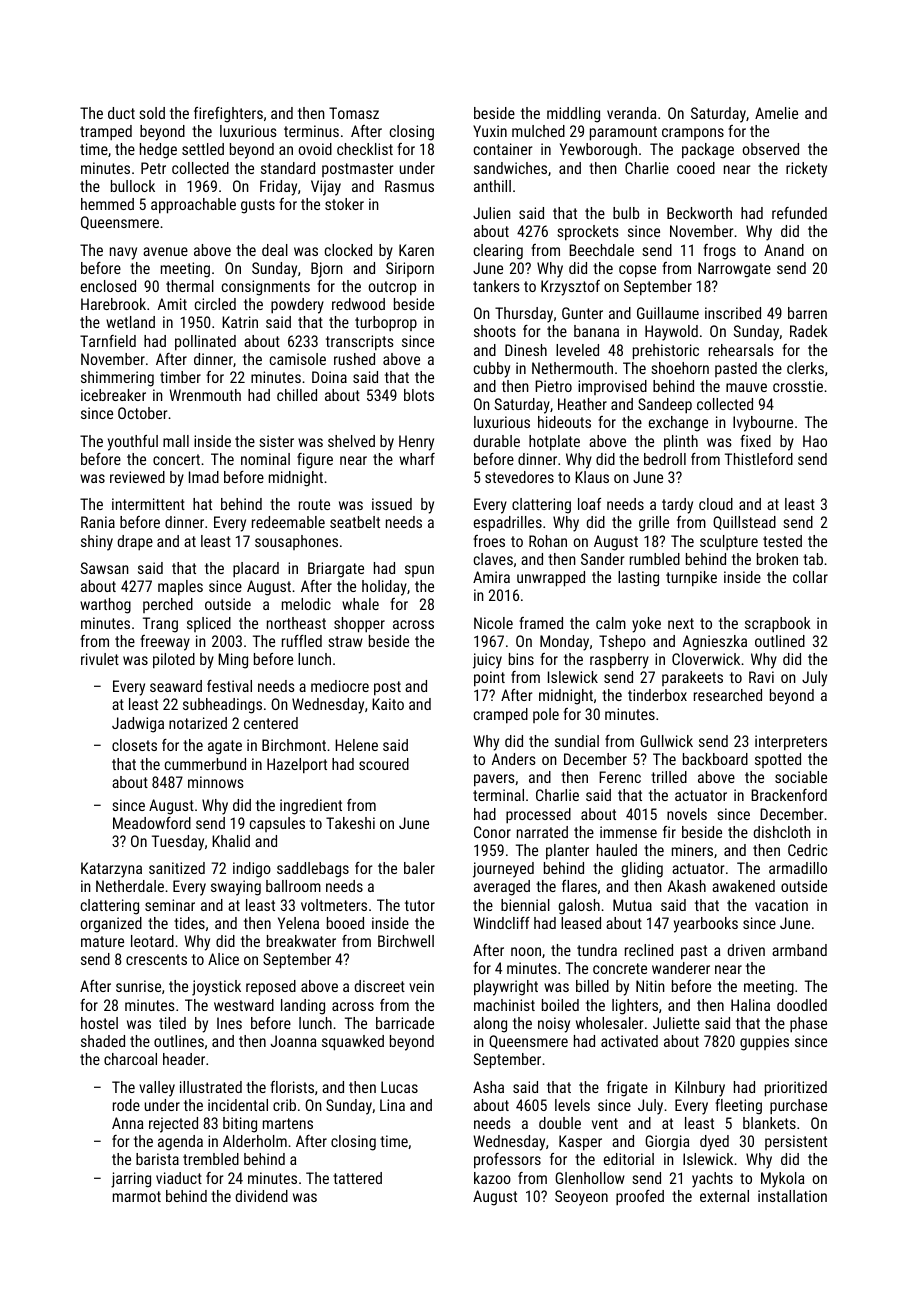  Describe the element at coordinates (135, 543) in the image. I see `drape` at that location.
